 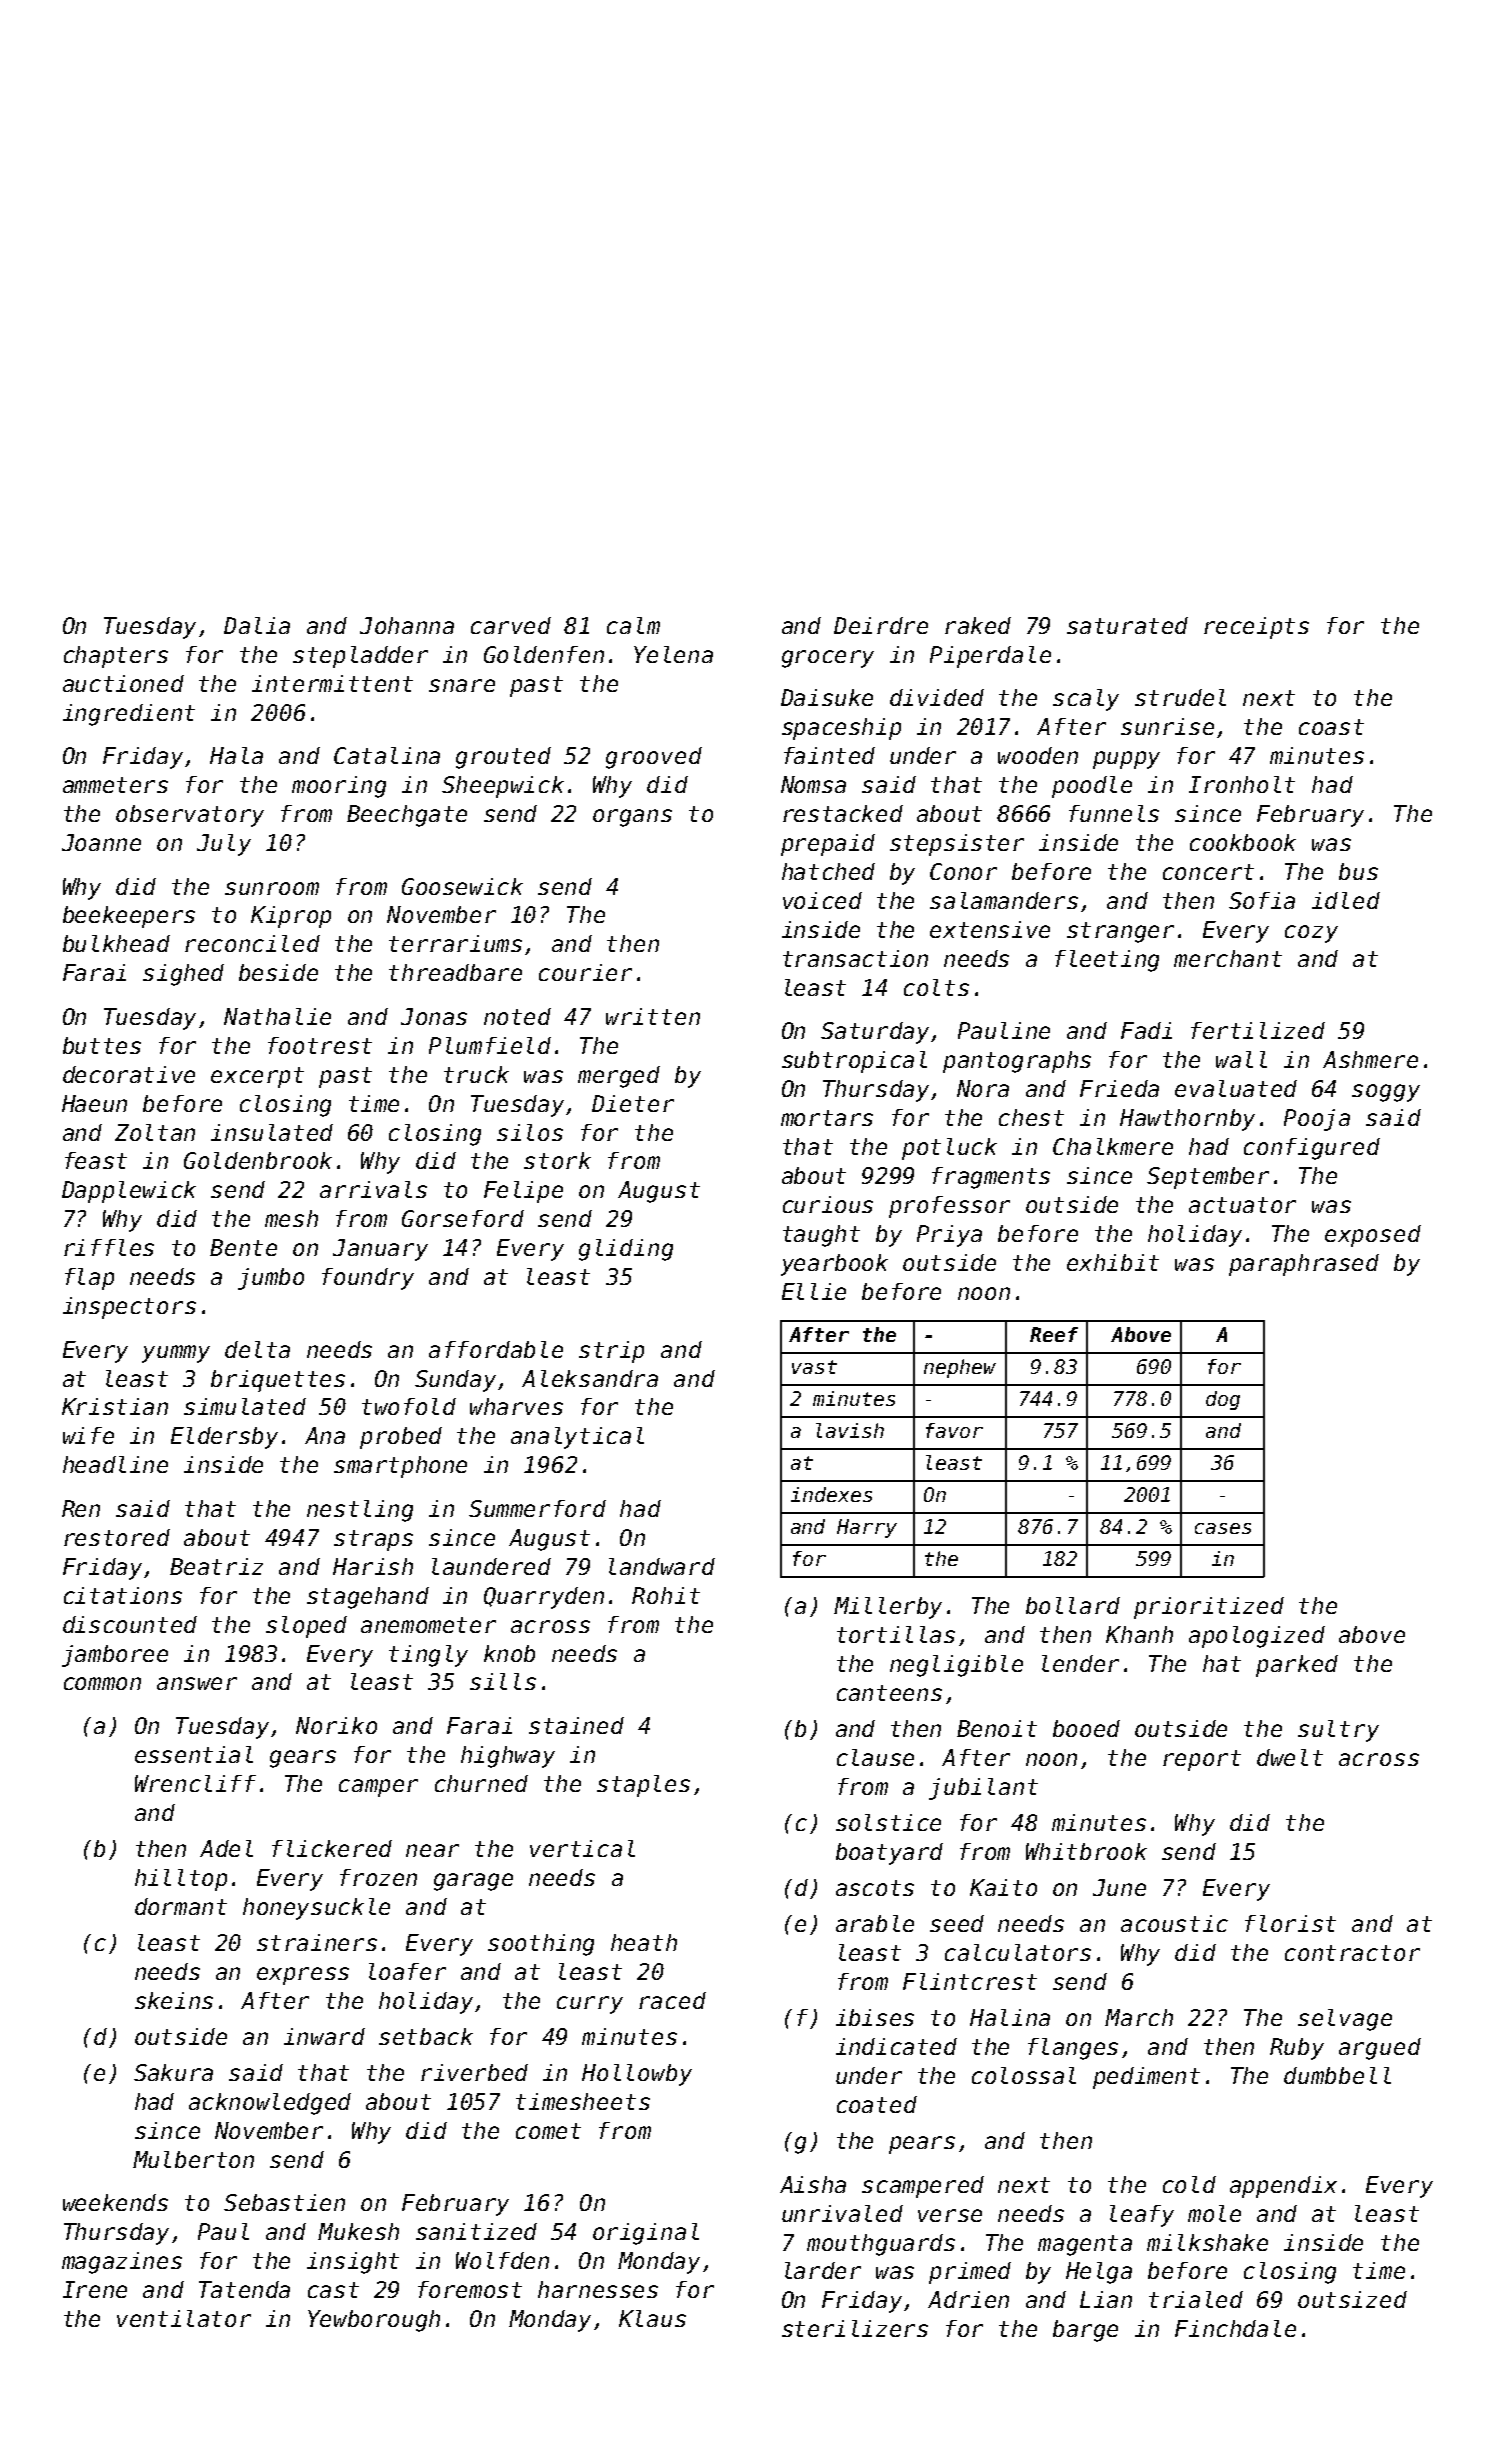 What do you see at coordinates (1290, 1923) in the screenshot?
I see `florist` at bounding box center [1290, 1923].
